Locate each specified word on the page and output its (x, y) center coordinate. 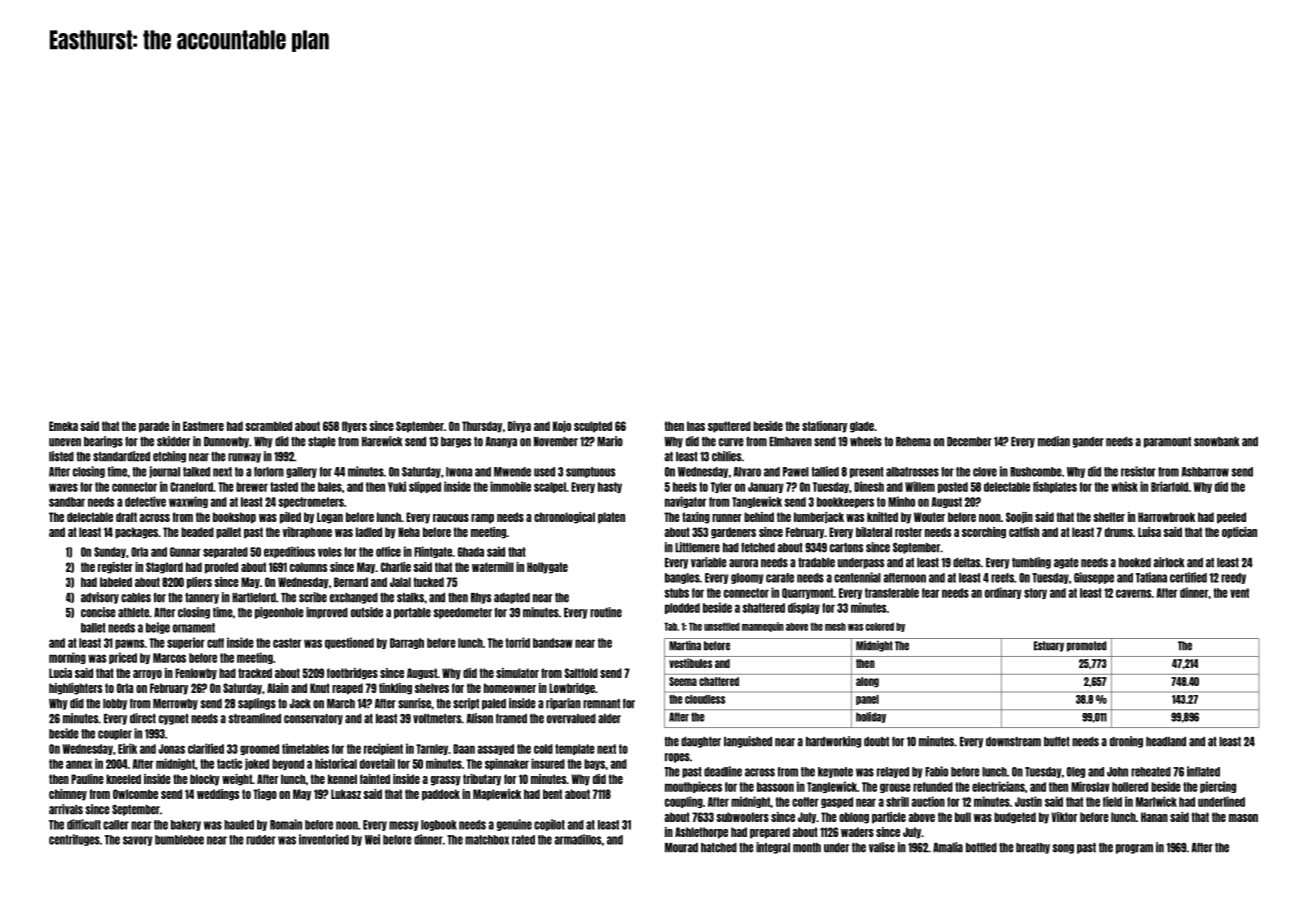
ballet (93, 628)
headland (1166, 742)
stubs (676, 593)
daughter (701, 742)
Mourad (681, 848)
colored (880, 627)
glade (862, 427)
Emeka (63, 426)
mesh (835, 626)
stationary (824, 427)
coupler (115, 734)
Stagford (164, 568)
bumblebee (179, 840)
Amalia (948, 847)
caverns (1133, 593)
